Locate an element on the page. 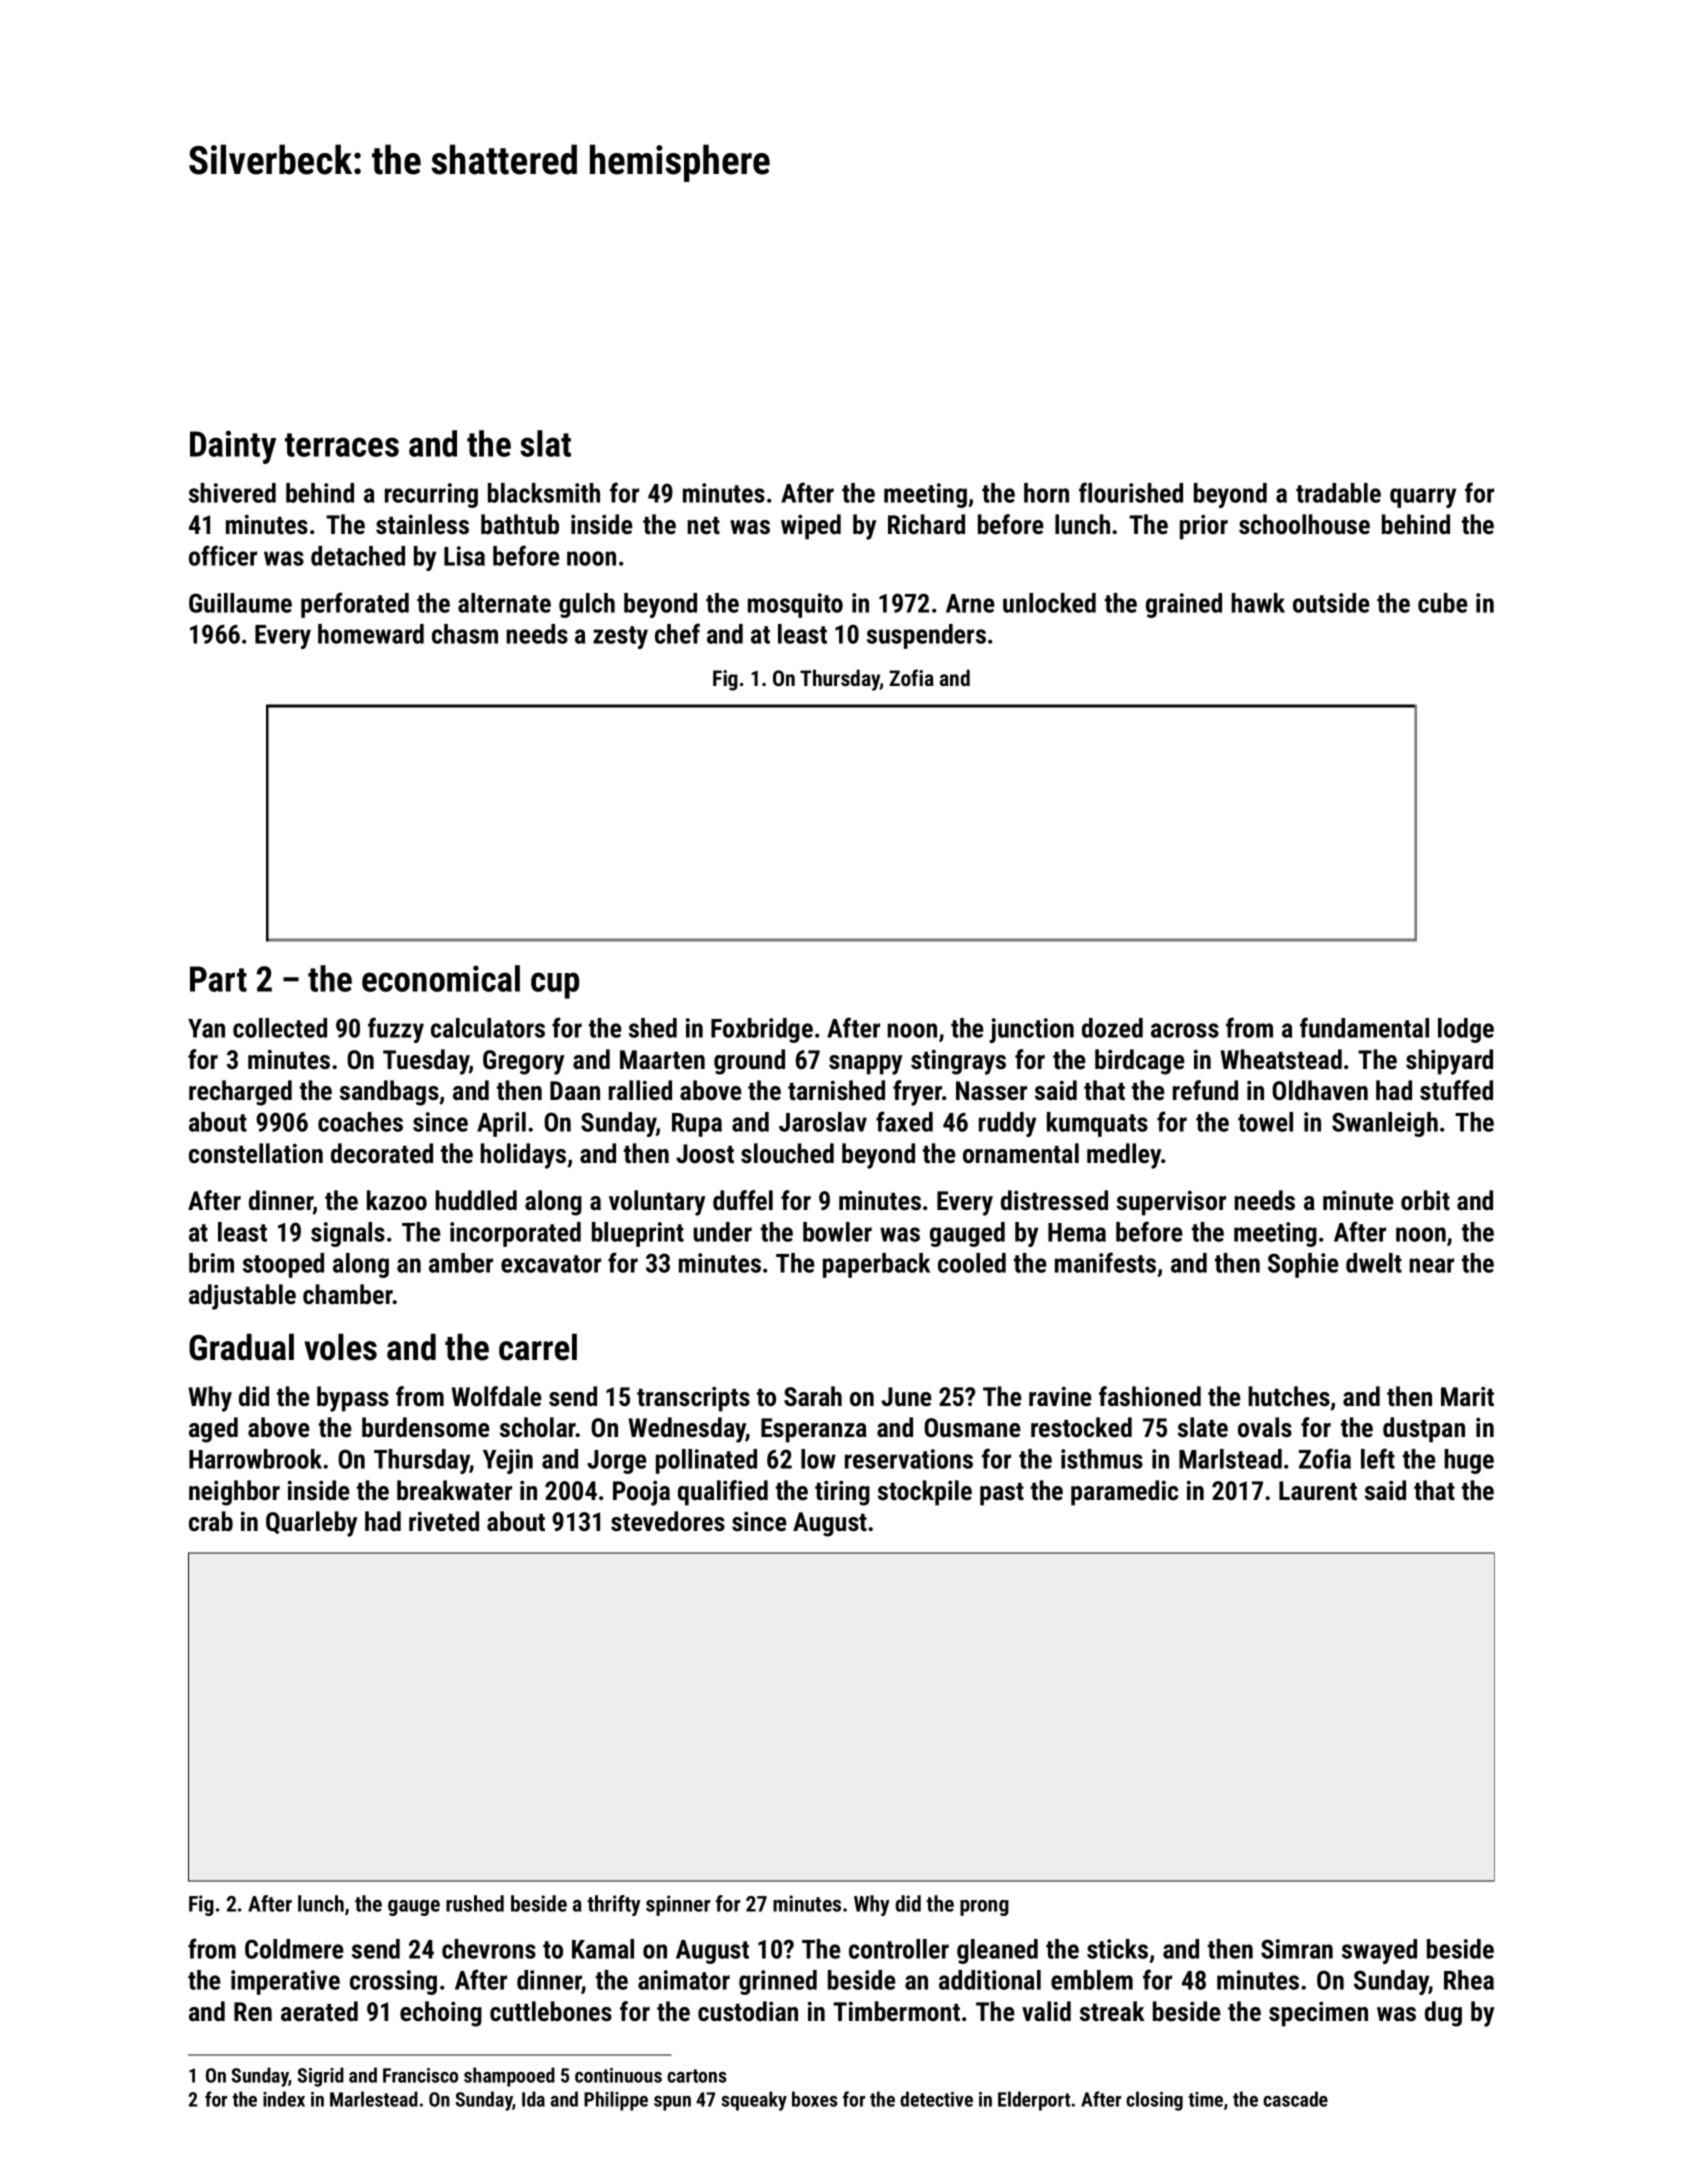 Image resolution: width=1683 pixels, height=2178 pixels. wiped is located at coordinates (811, 527).
